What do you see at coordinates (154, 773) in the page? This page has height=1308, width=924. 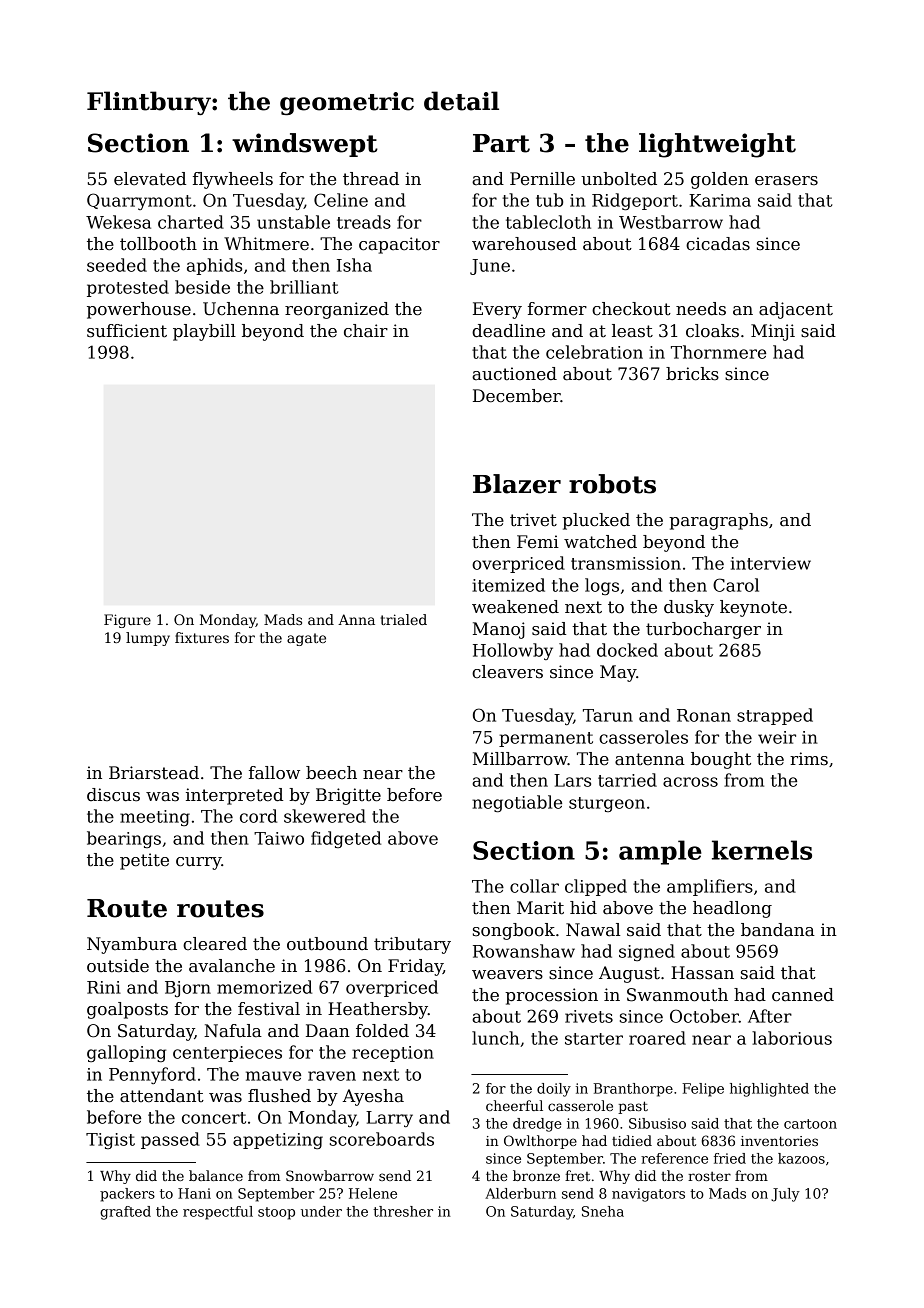 I see `Briarstead` at bounding box center [154, 773].
